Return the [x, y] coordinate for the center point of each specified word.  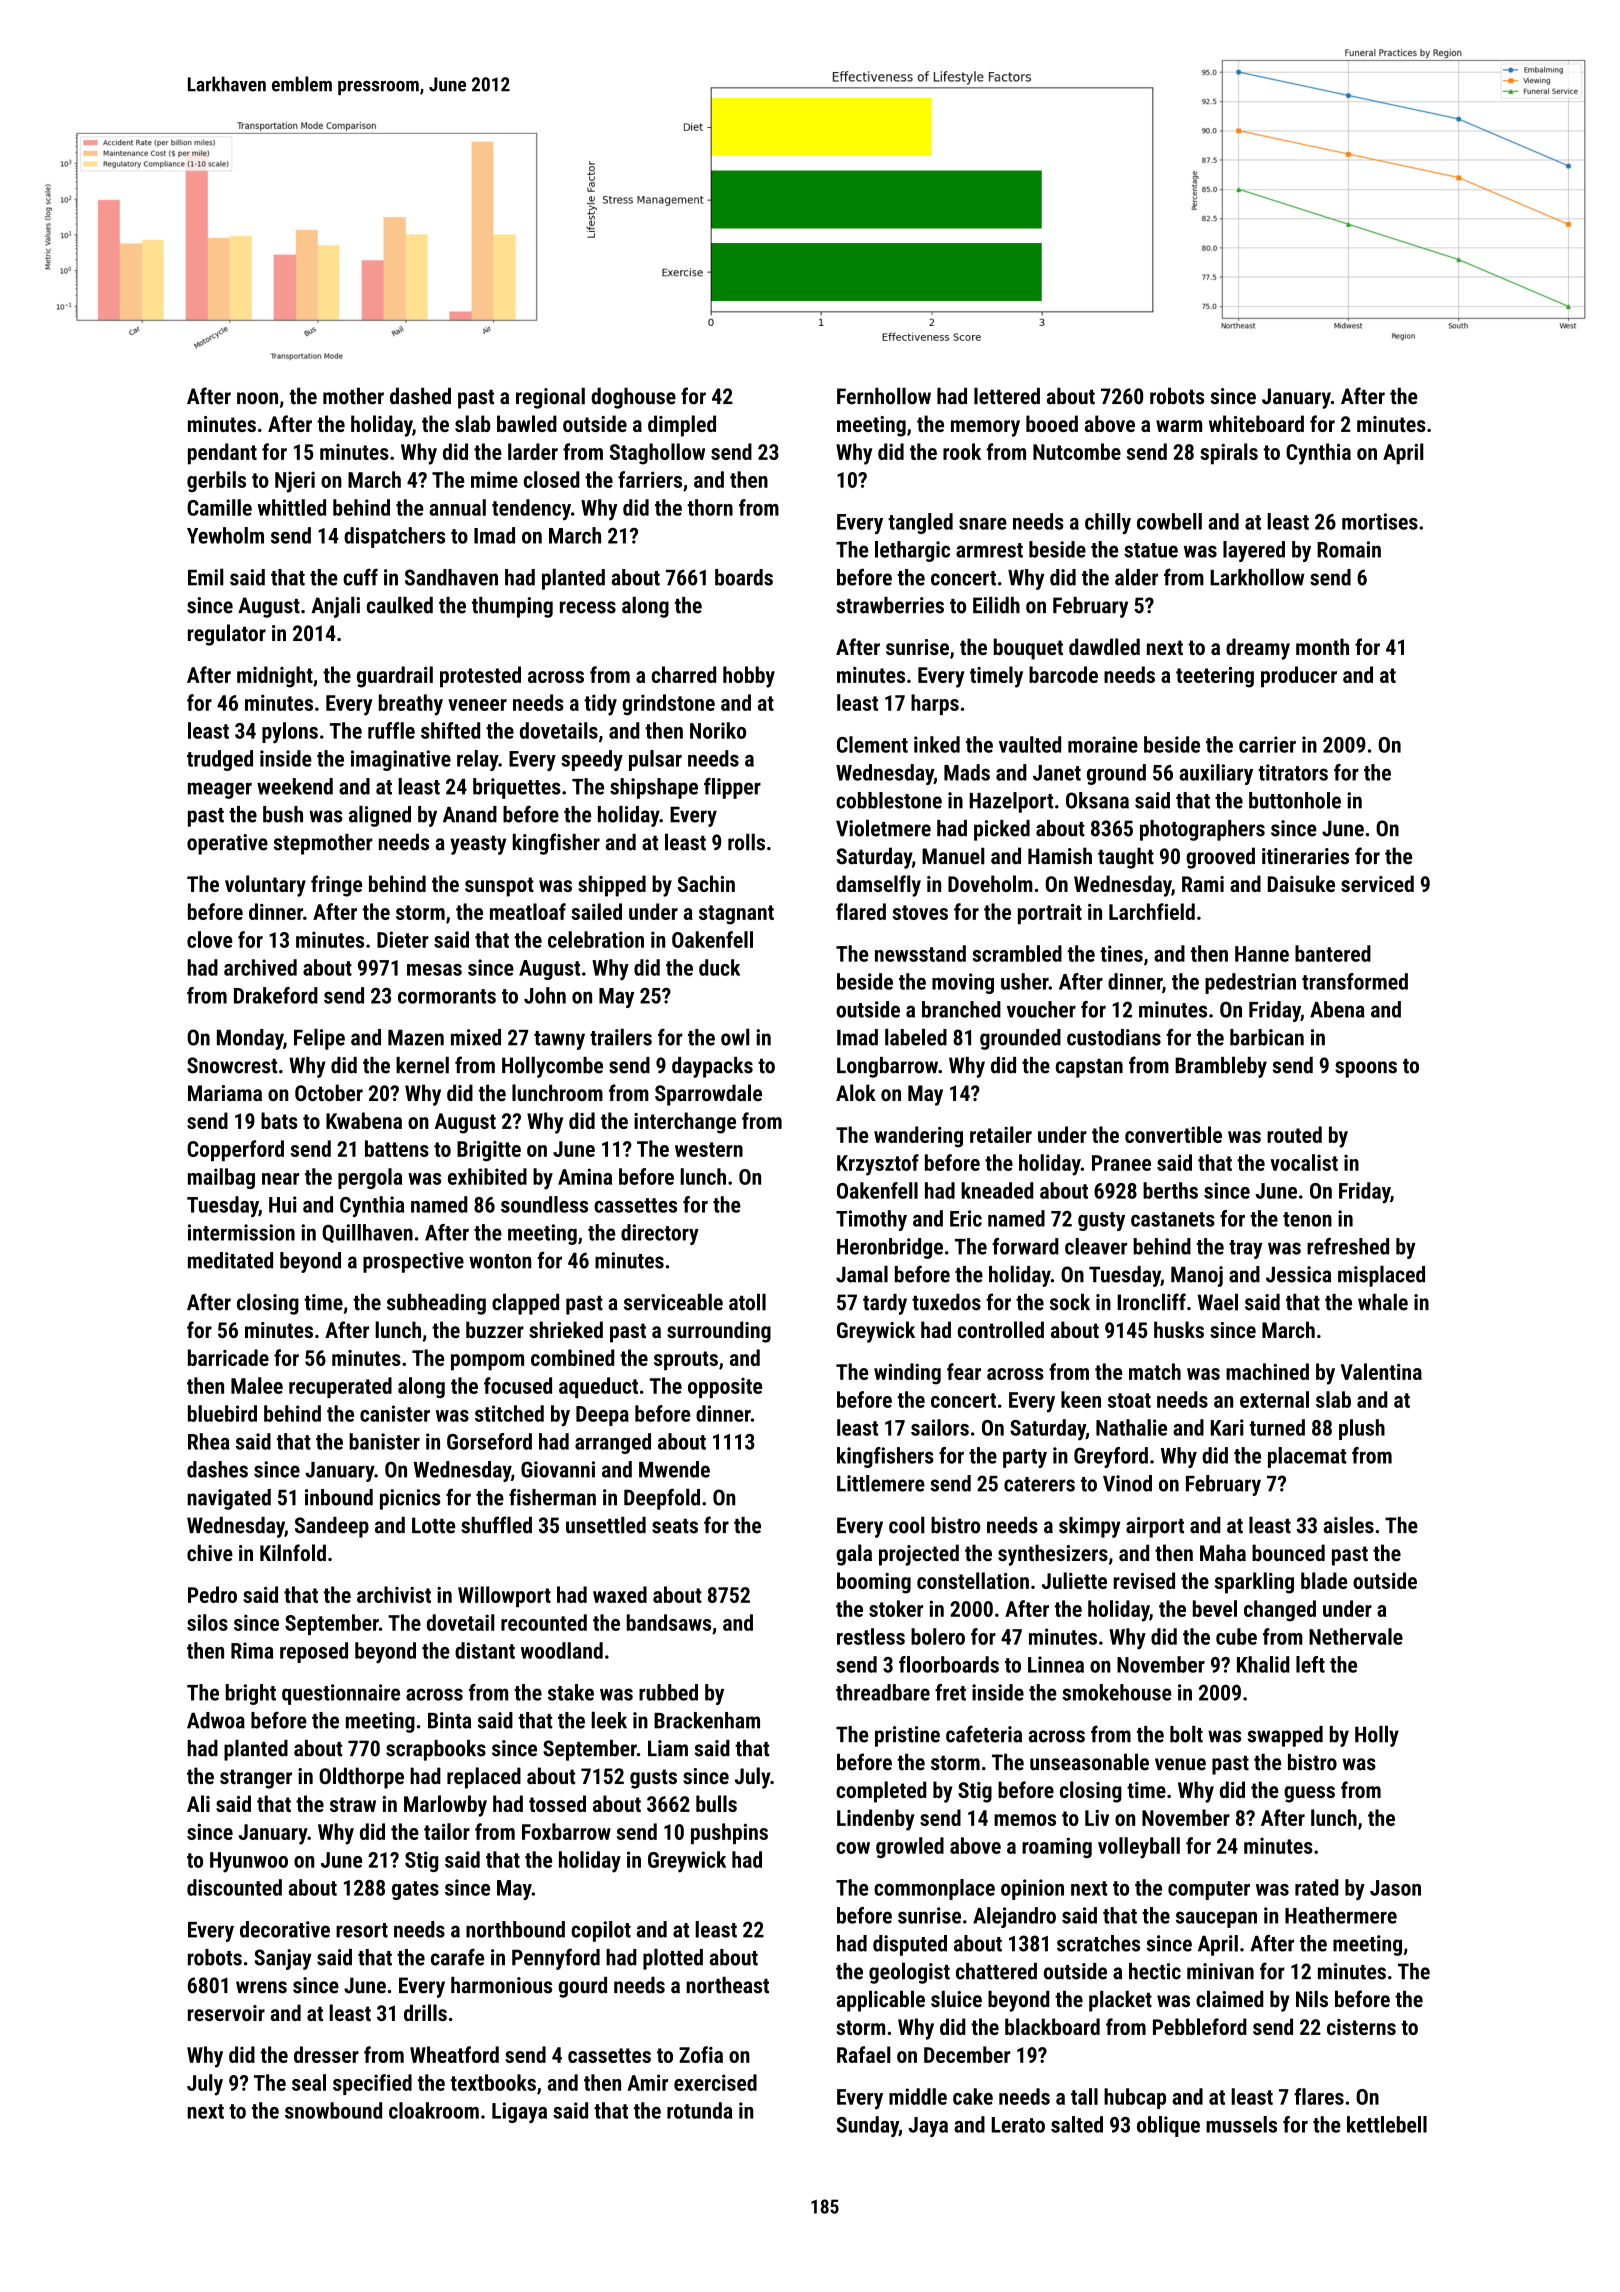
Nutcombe [1077, 451]
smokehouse [1117, 1692]
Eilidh [996, 605]
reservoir [226, 2013]
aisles [1349, 1525]
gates [415, 1890]
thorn [710, 507]
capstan [1089, 1068]
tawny [559, 1040]
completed [881, 1792]
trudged [220, 760]
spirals [1229, 454]
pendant [222, 454]
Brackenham [707, 1720]
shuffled [496, 1525]
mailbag [221, 1178]
